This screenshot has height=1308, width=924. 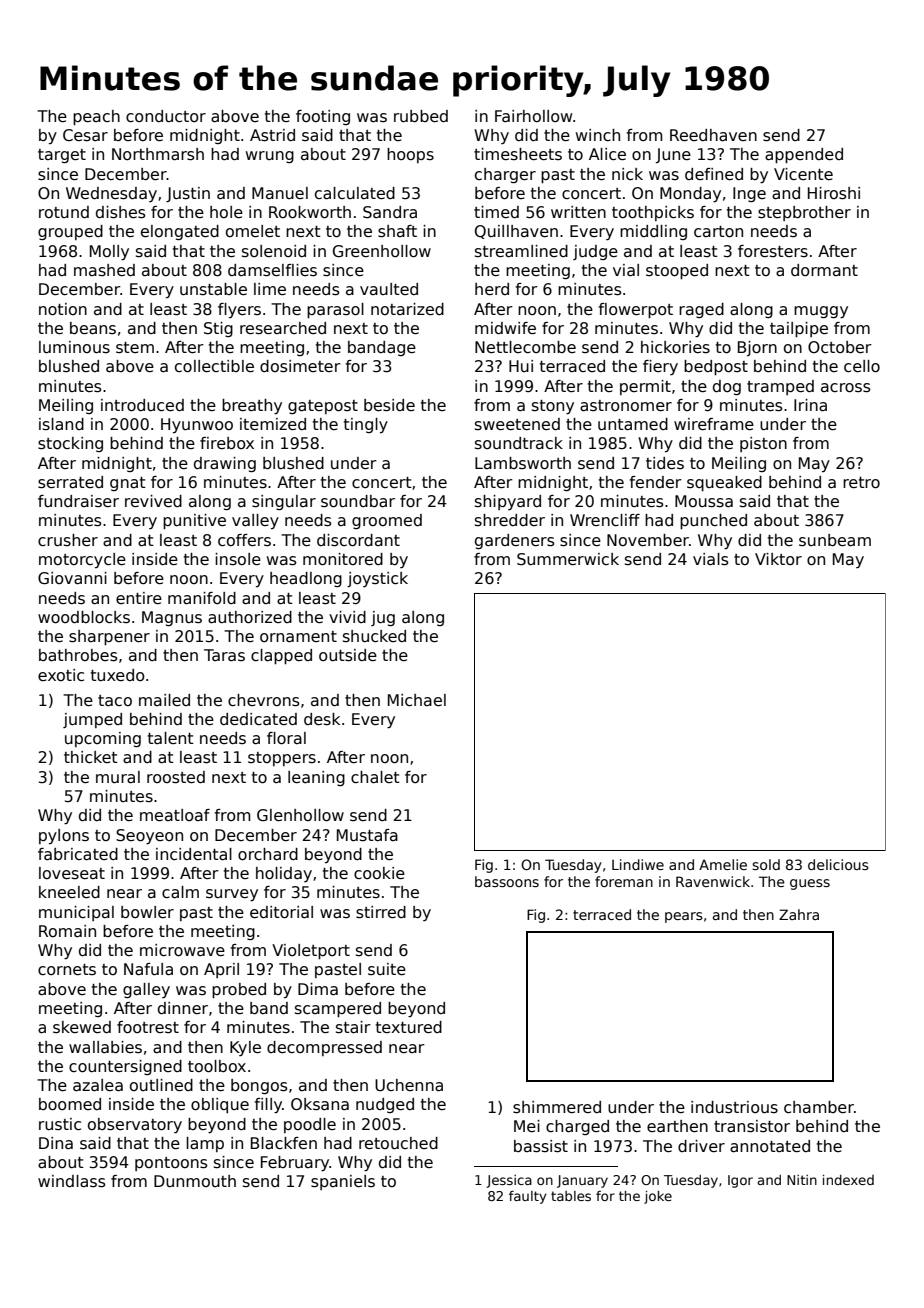 What do you see at coordinates (188, 194) in the screenshot?
I see `Justin` at bounding box center [188, 194].
